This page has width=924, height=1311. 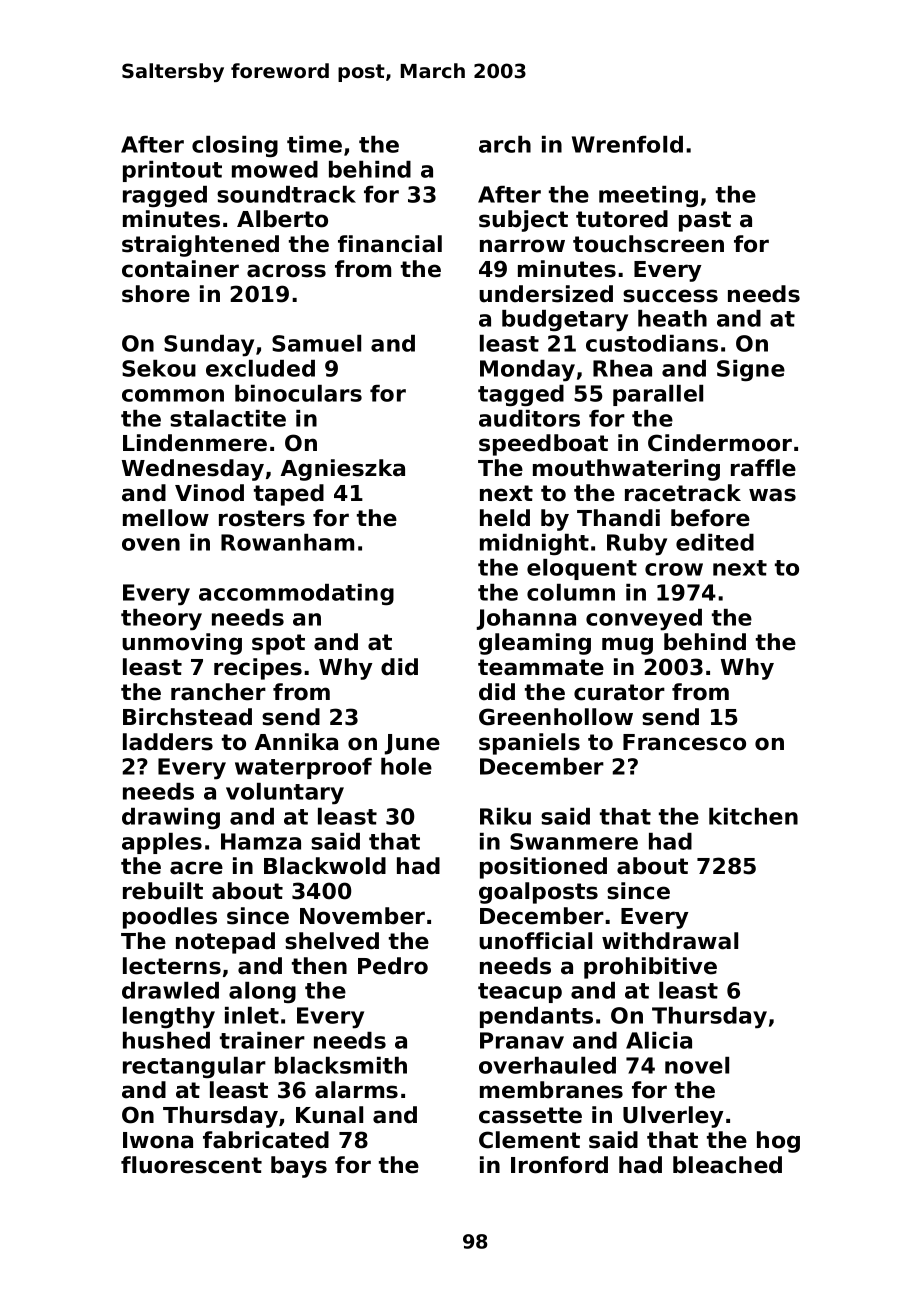 What do you see at coordinates (314, 144) in the page?
I see `time` at bounding box center [314, 144].
